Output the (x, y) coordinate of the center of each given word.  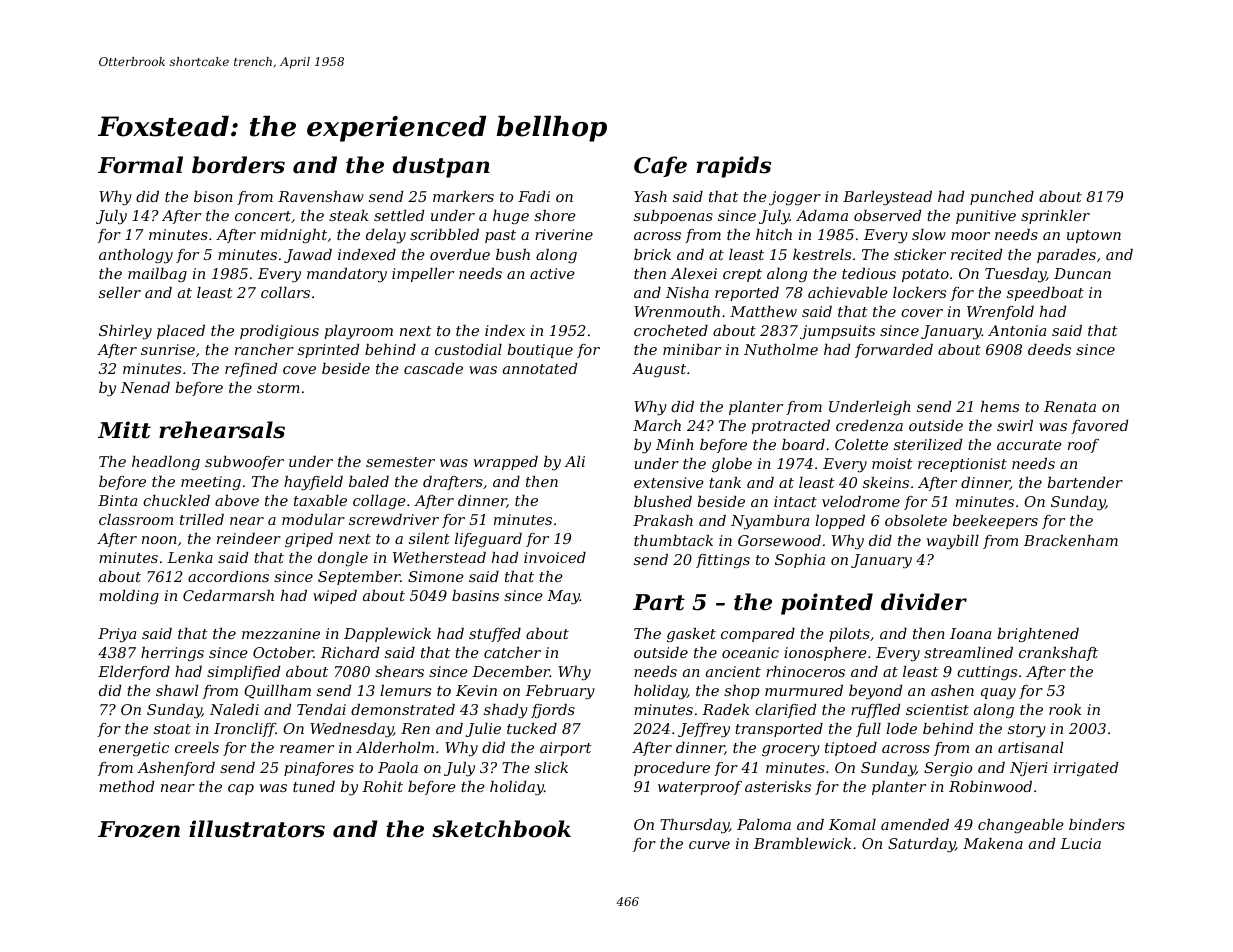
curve (709, 845)
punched (1002, 198)
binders (1097, 824)
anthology (136, 256)
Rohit (382, 786)
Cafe (660, 166)
